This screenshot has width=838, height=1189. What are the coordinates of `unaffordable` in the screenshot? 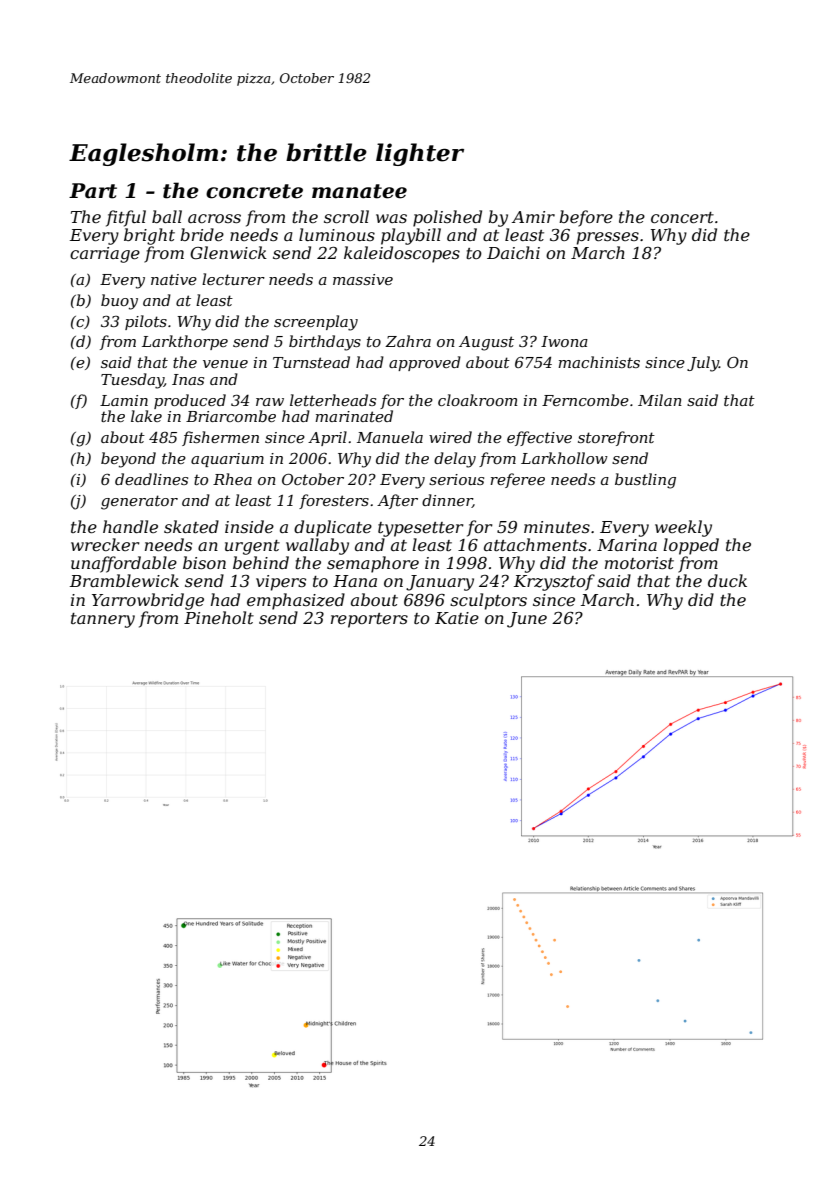 It's located at (124, 564).
